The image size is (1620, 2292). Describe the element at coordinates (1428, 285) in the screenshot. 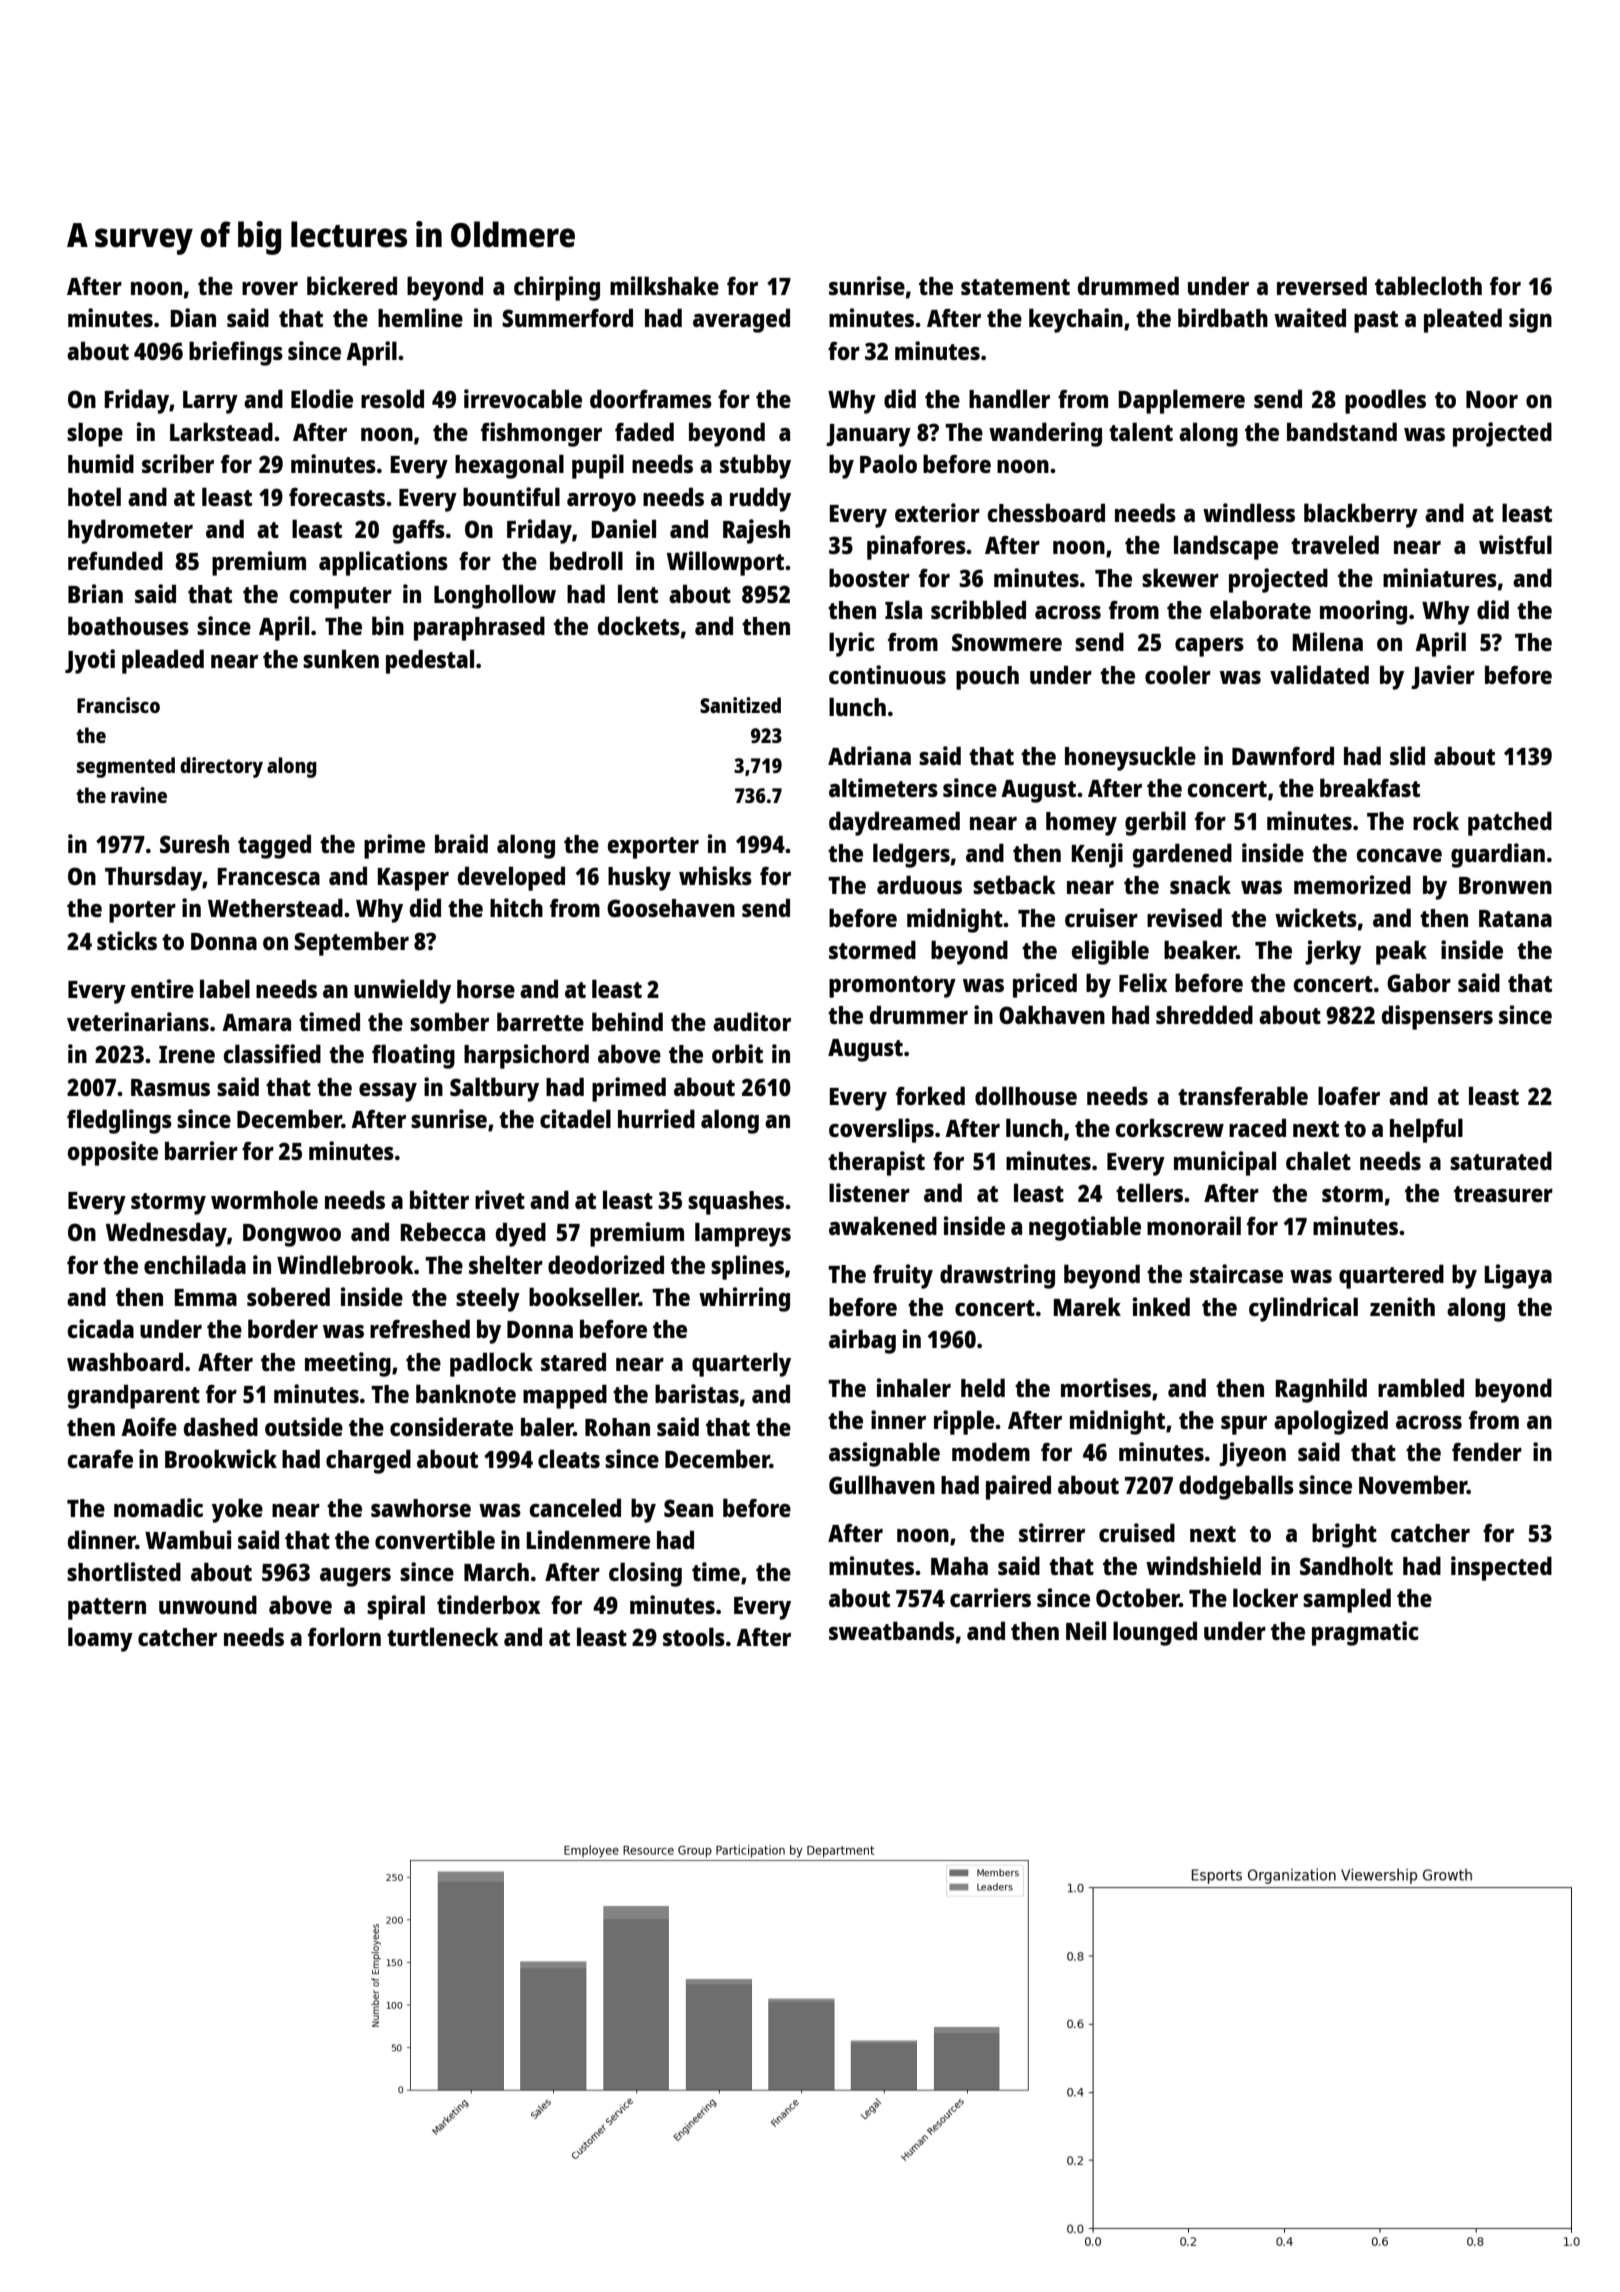

I see `tablecloth` at that location.
